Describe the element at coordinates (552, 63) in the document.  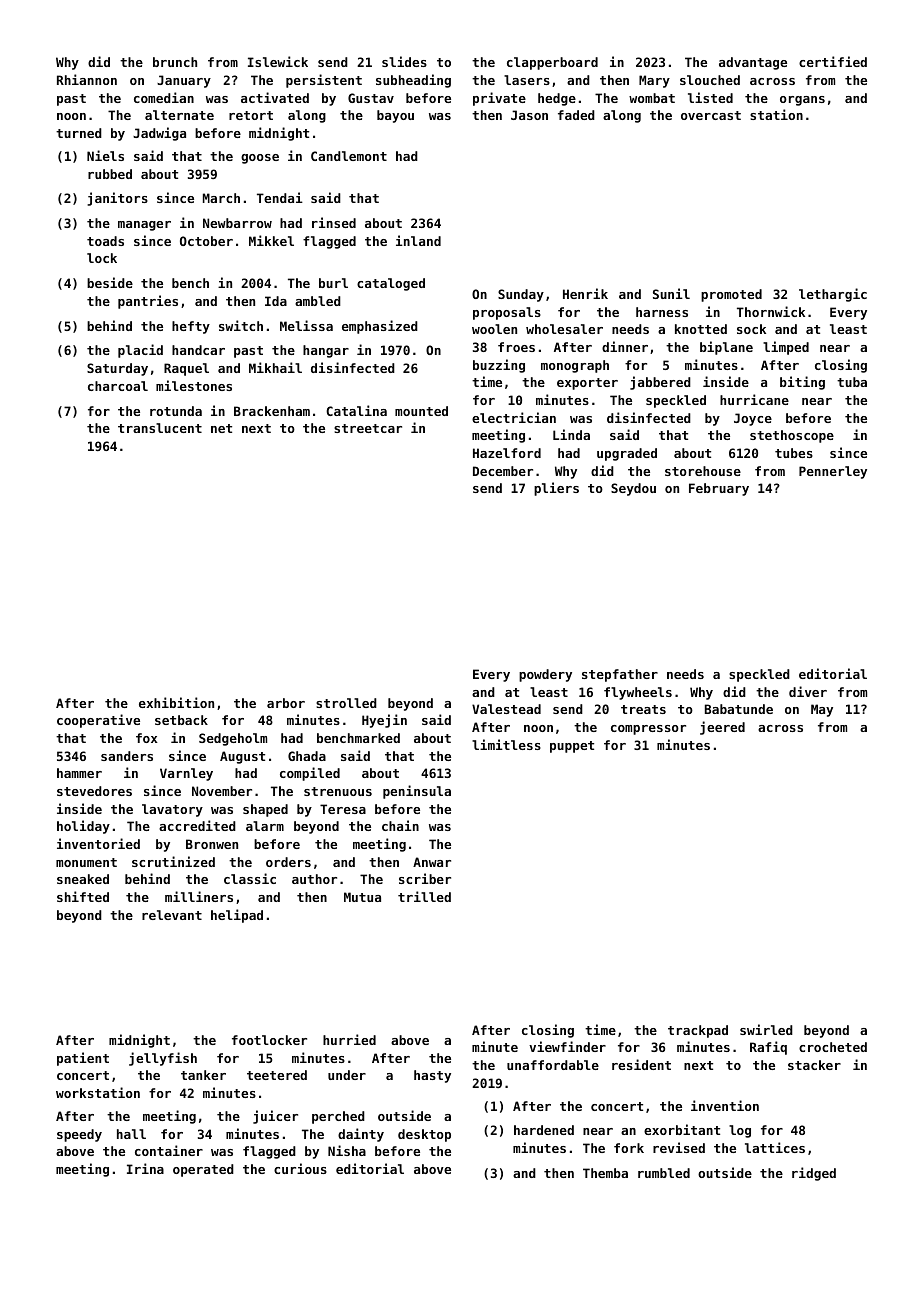
I see `clapperboard` at that location.
